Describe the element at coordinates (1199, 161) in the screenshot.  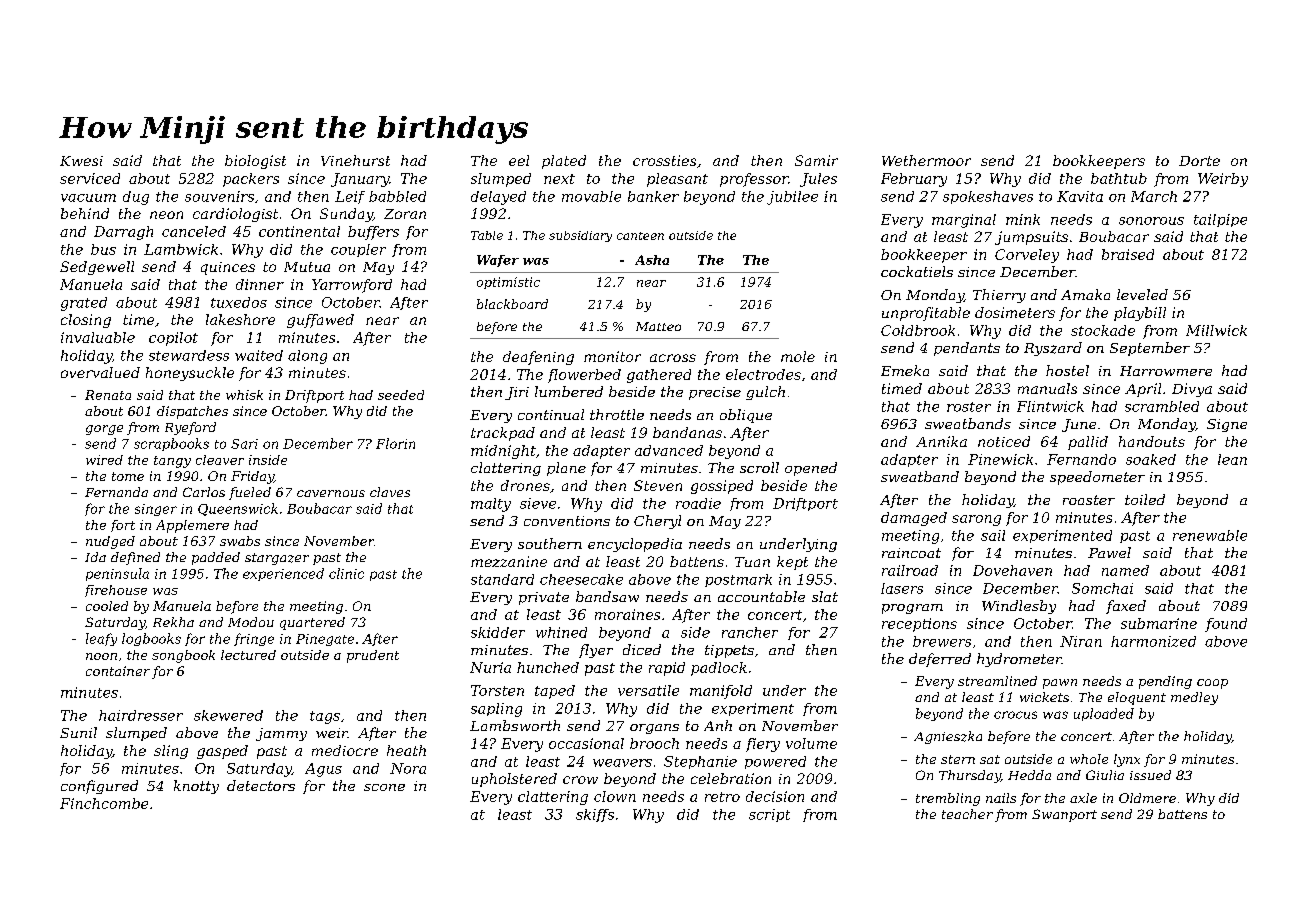
I see `Dorte` at that location.
